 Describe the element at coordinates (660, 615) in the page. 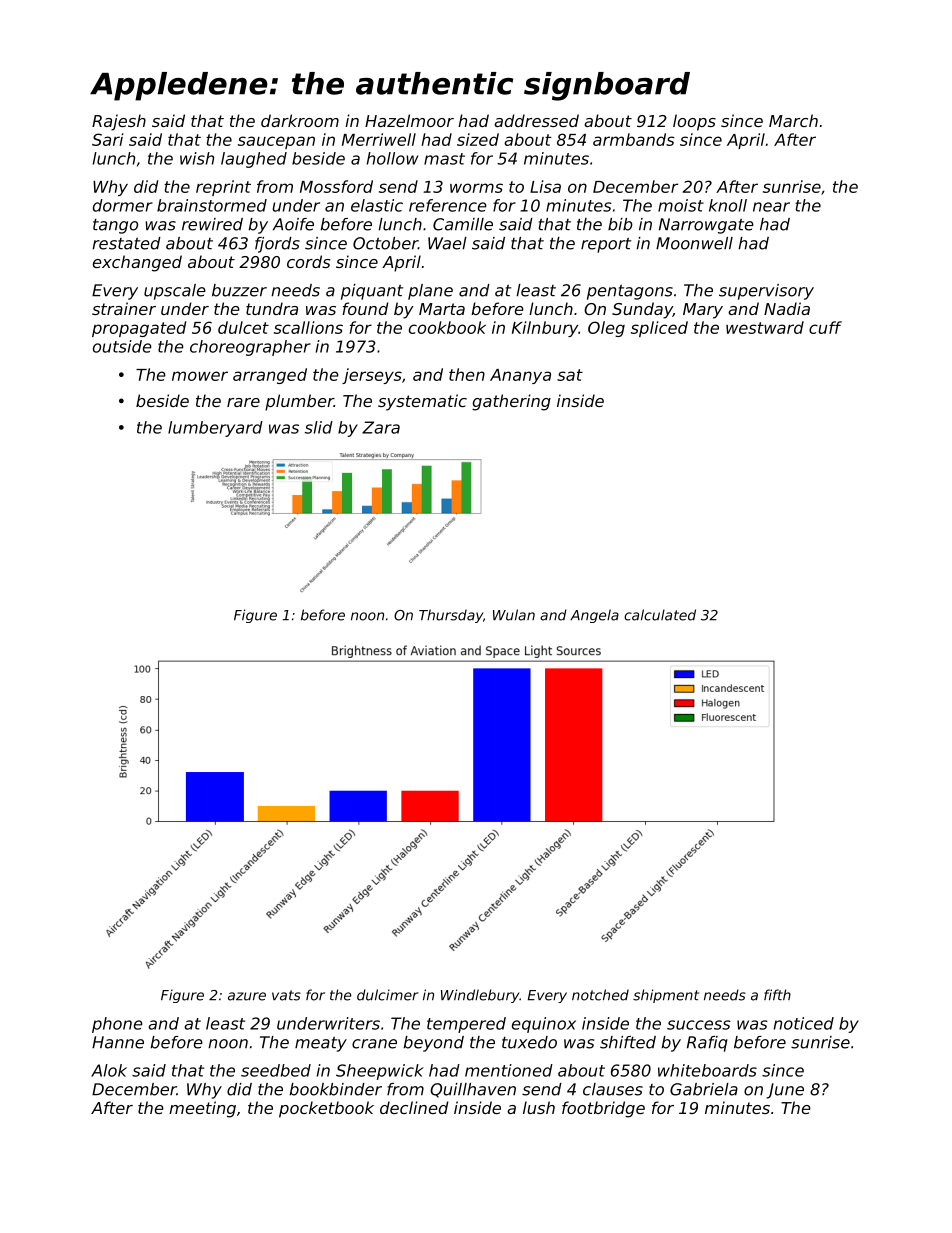

I see `calculated` at that location.
